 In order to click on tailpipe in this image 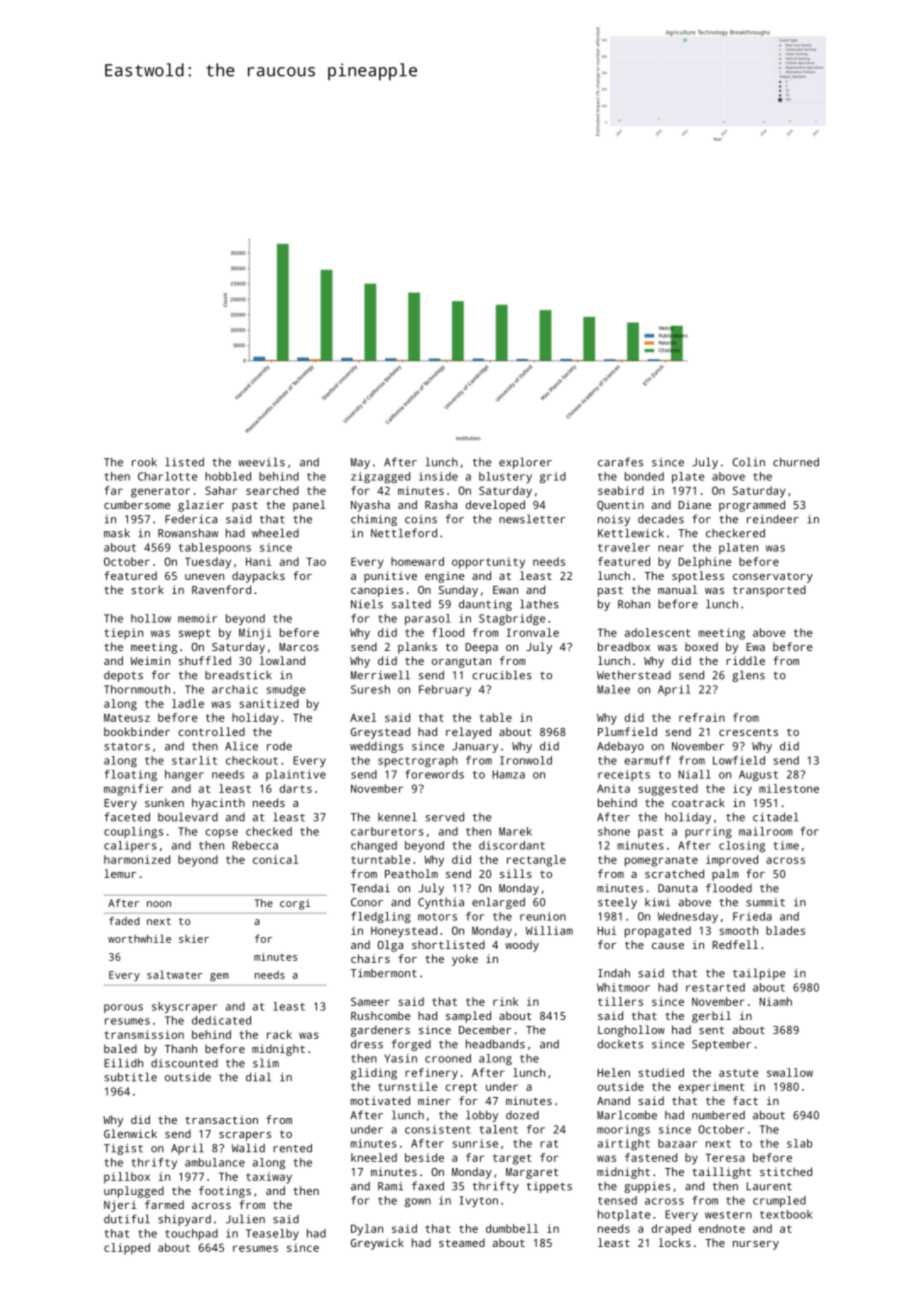, I will do `click(759, 974)`.
